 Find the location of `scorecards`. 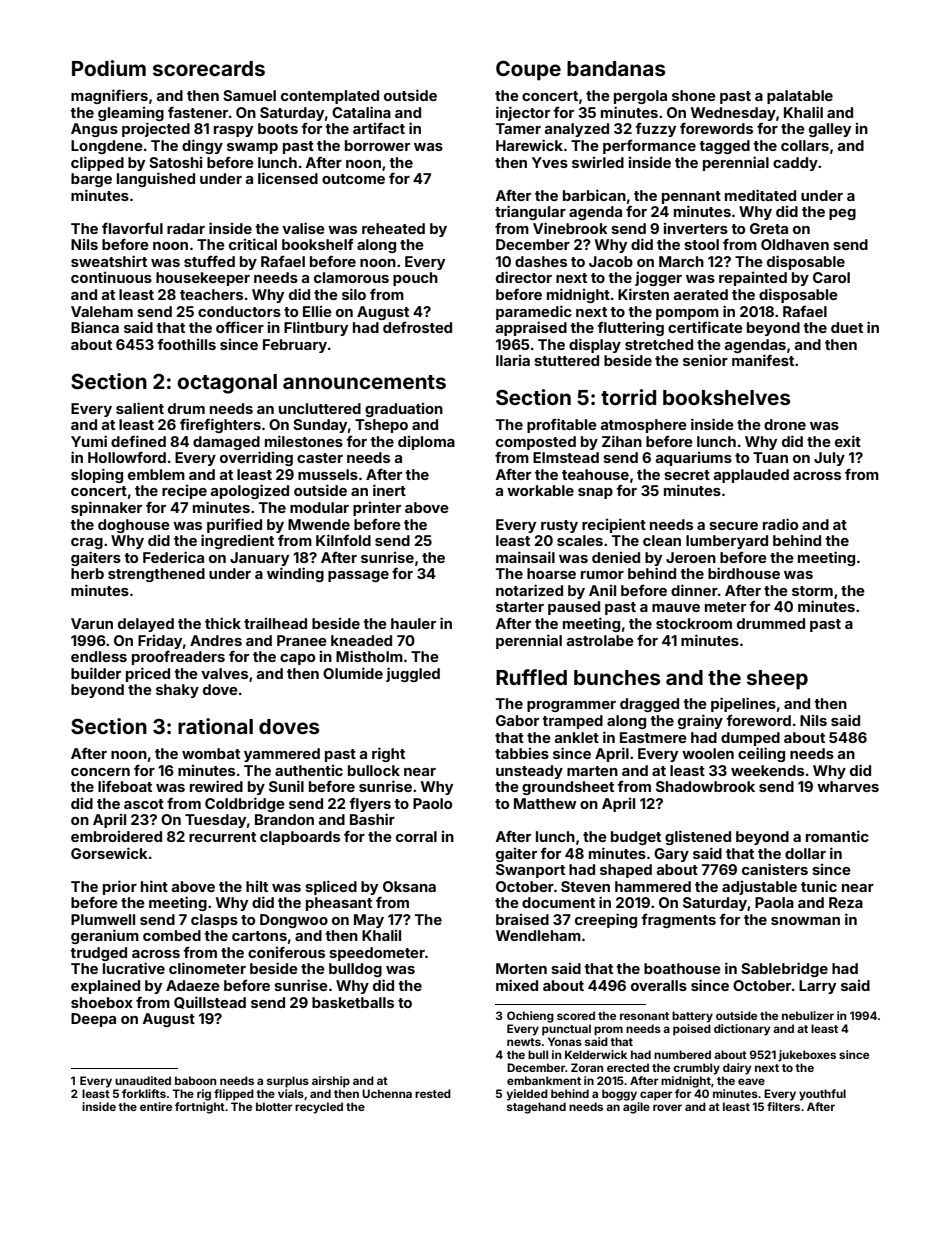

scorecards is located at coordinates (209, 68).
